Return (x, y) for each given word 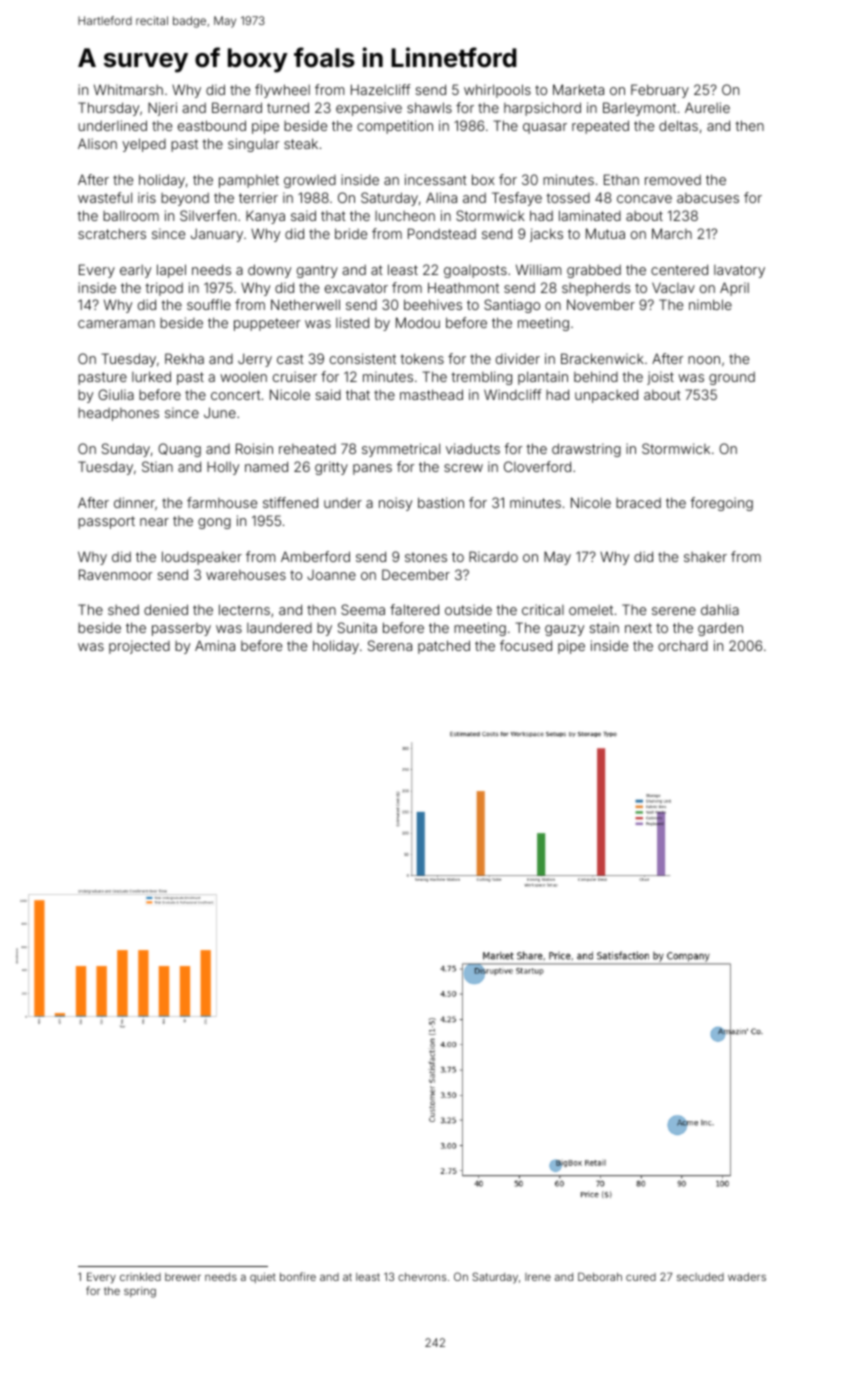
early (135, 271)
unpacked (606, 396)
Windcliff (513, 394)
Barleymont (639, 109)
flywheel (282, 91)
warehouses (246, 575)
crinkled (140, 1277)
